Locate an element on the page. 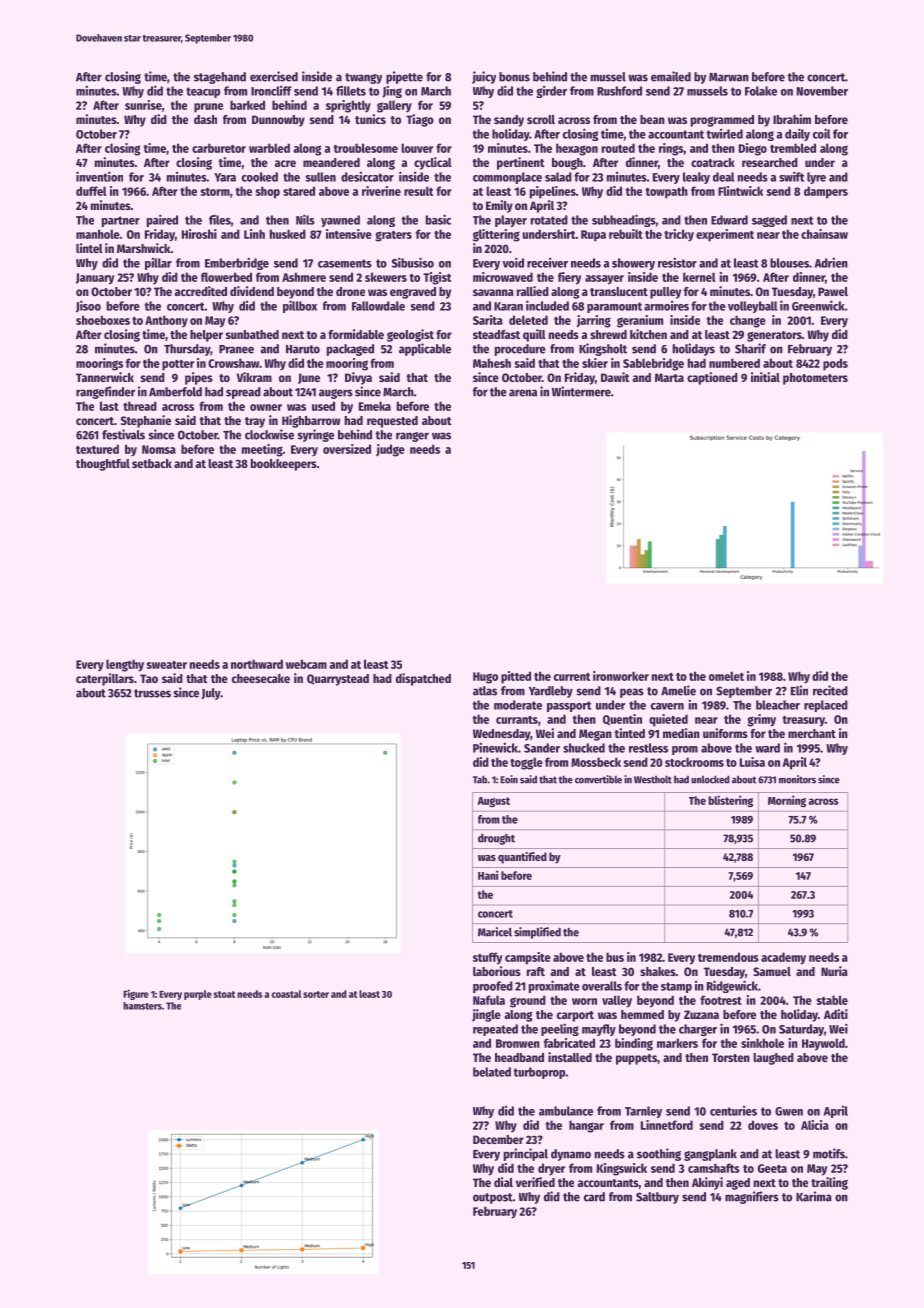  webcam is located at coordinates (306, 664).
